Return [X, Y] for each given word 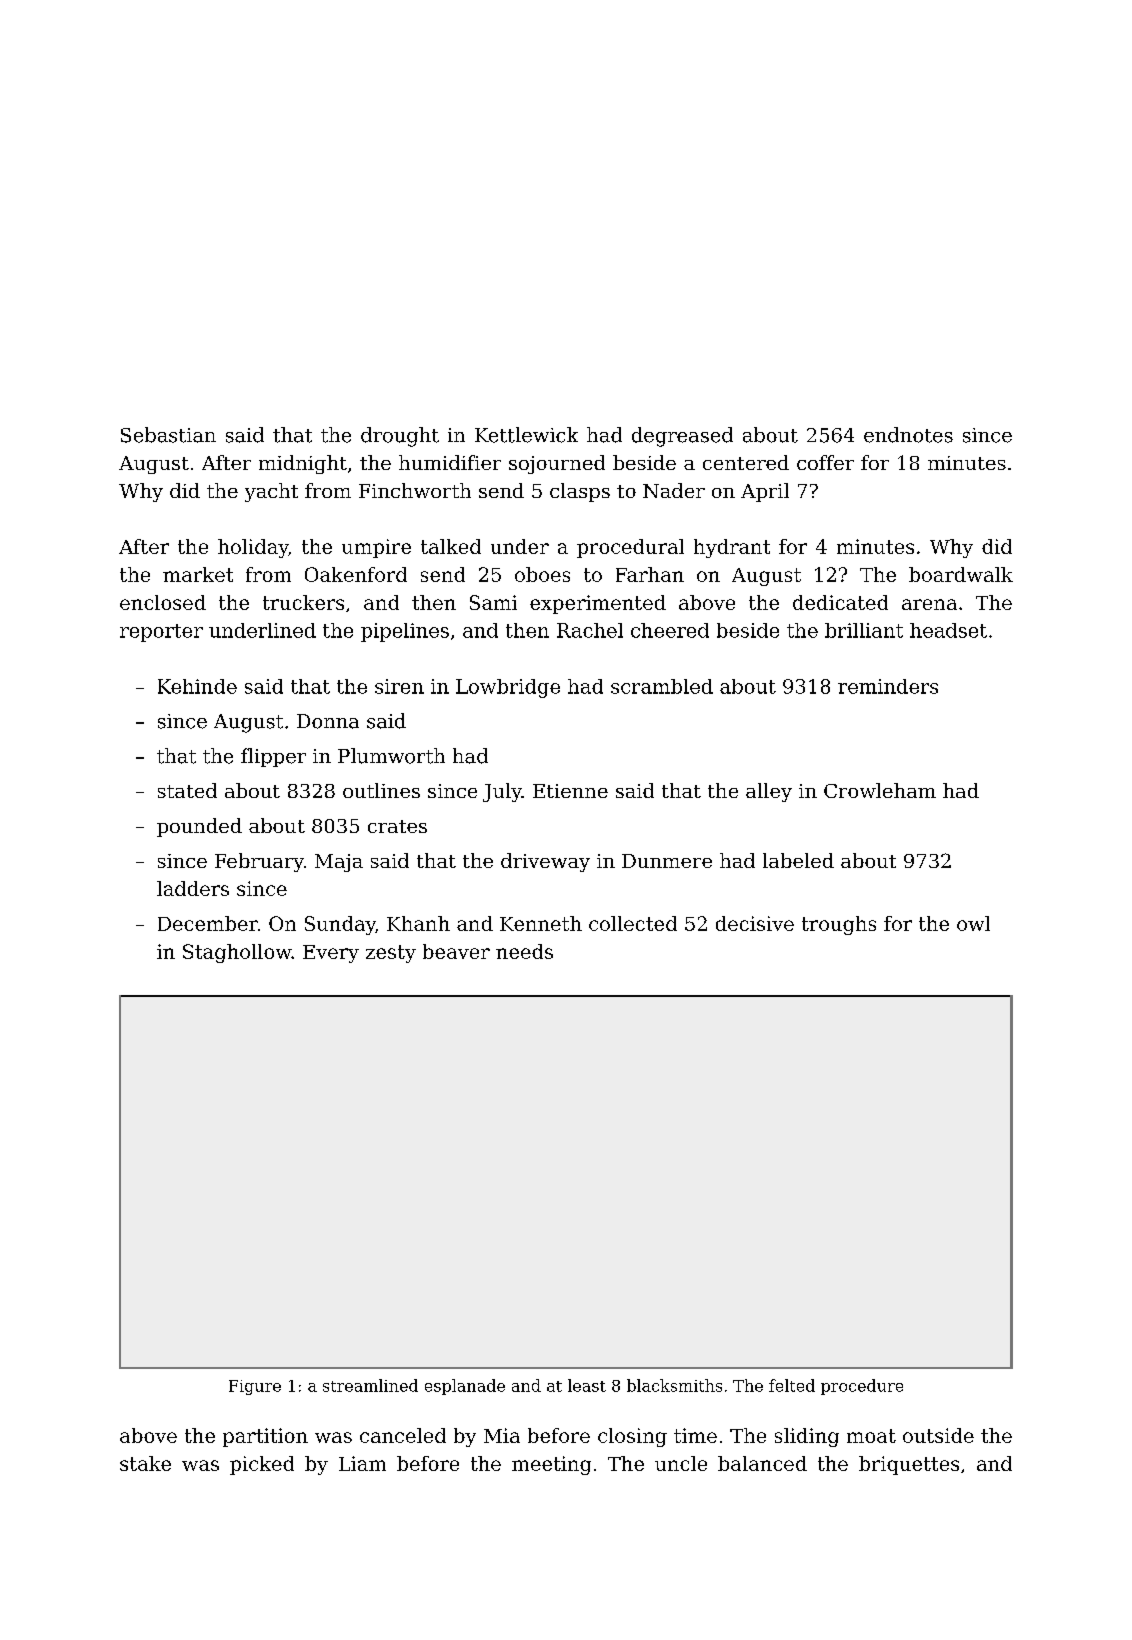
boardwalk [961, 574]
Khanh [418, 923]
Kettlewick [526, 435]
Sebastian [168, 435]
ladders [193, 888]
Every [331, 954]
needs [524, 951]
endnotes [908, 435]
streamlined [370, 1385]
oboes [542, 574]
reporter [161, 633]
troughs [839, 925]
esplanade [465, 1387]
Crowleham [880, 790]
